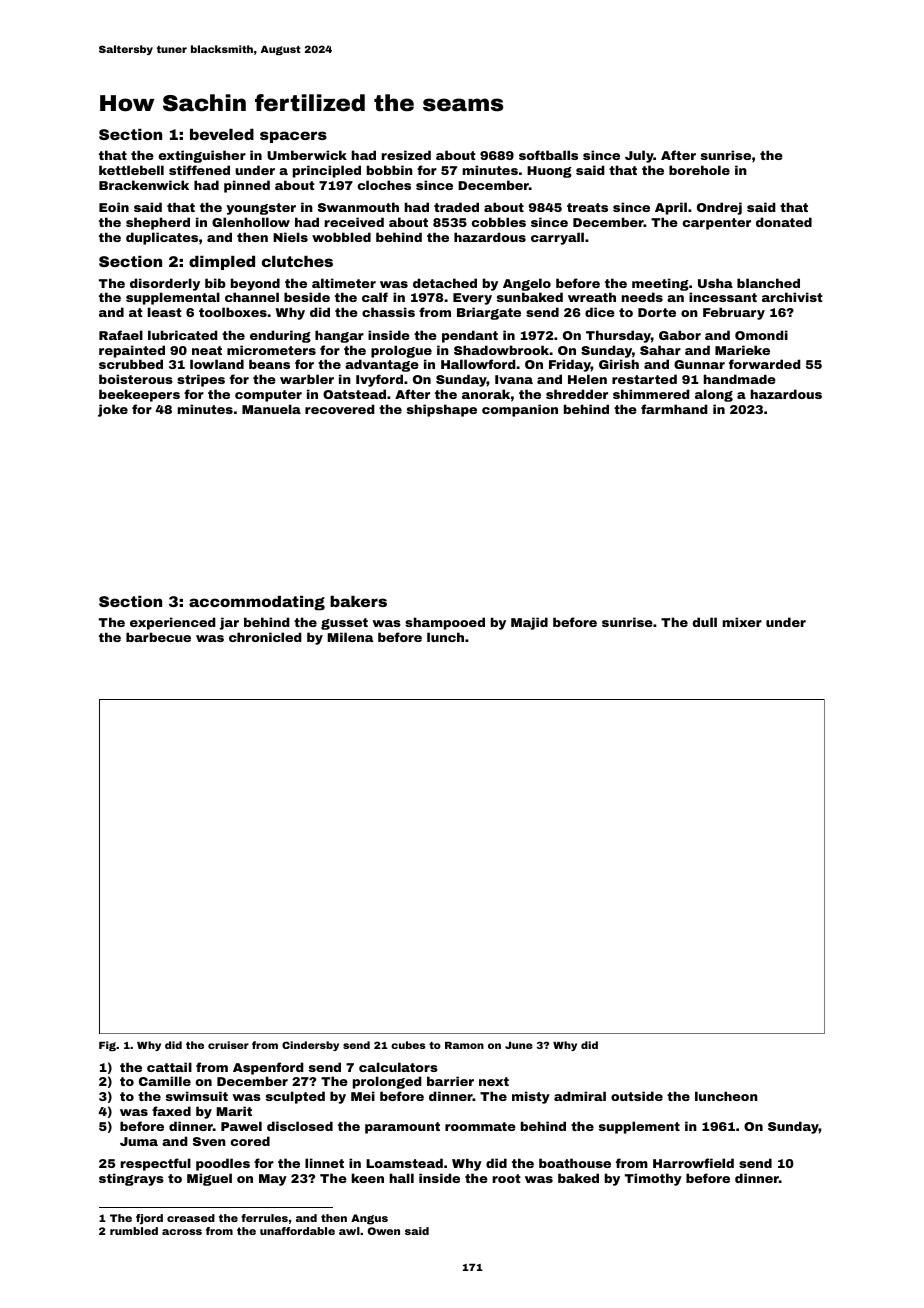  What do you see at coordinates (761, 335) in the screenshot?
I see `Omondi` at bounding box center [761, 335].
